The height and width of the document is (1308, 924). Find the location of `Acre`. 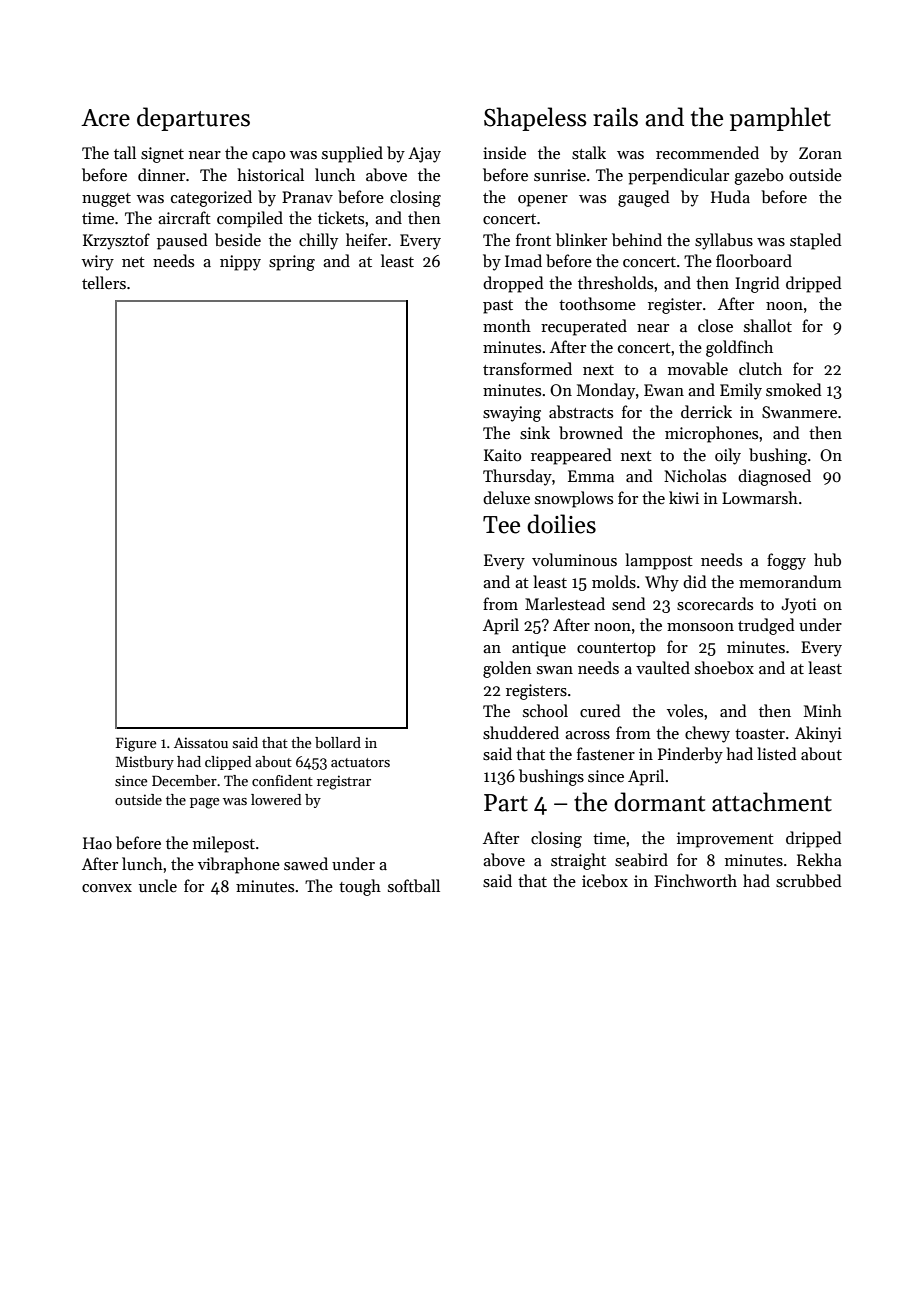

Acre is located at coordinates (105, 118).
